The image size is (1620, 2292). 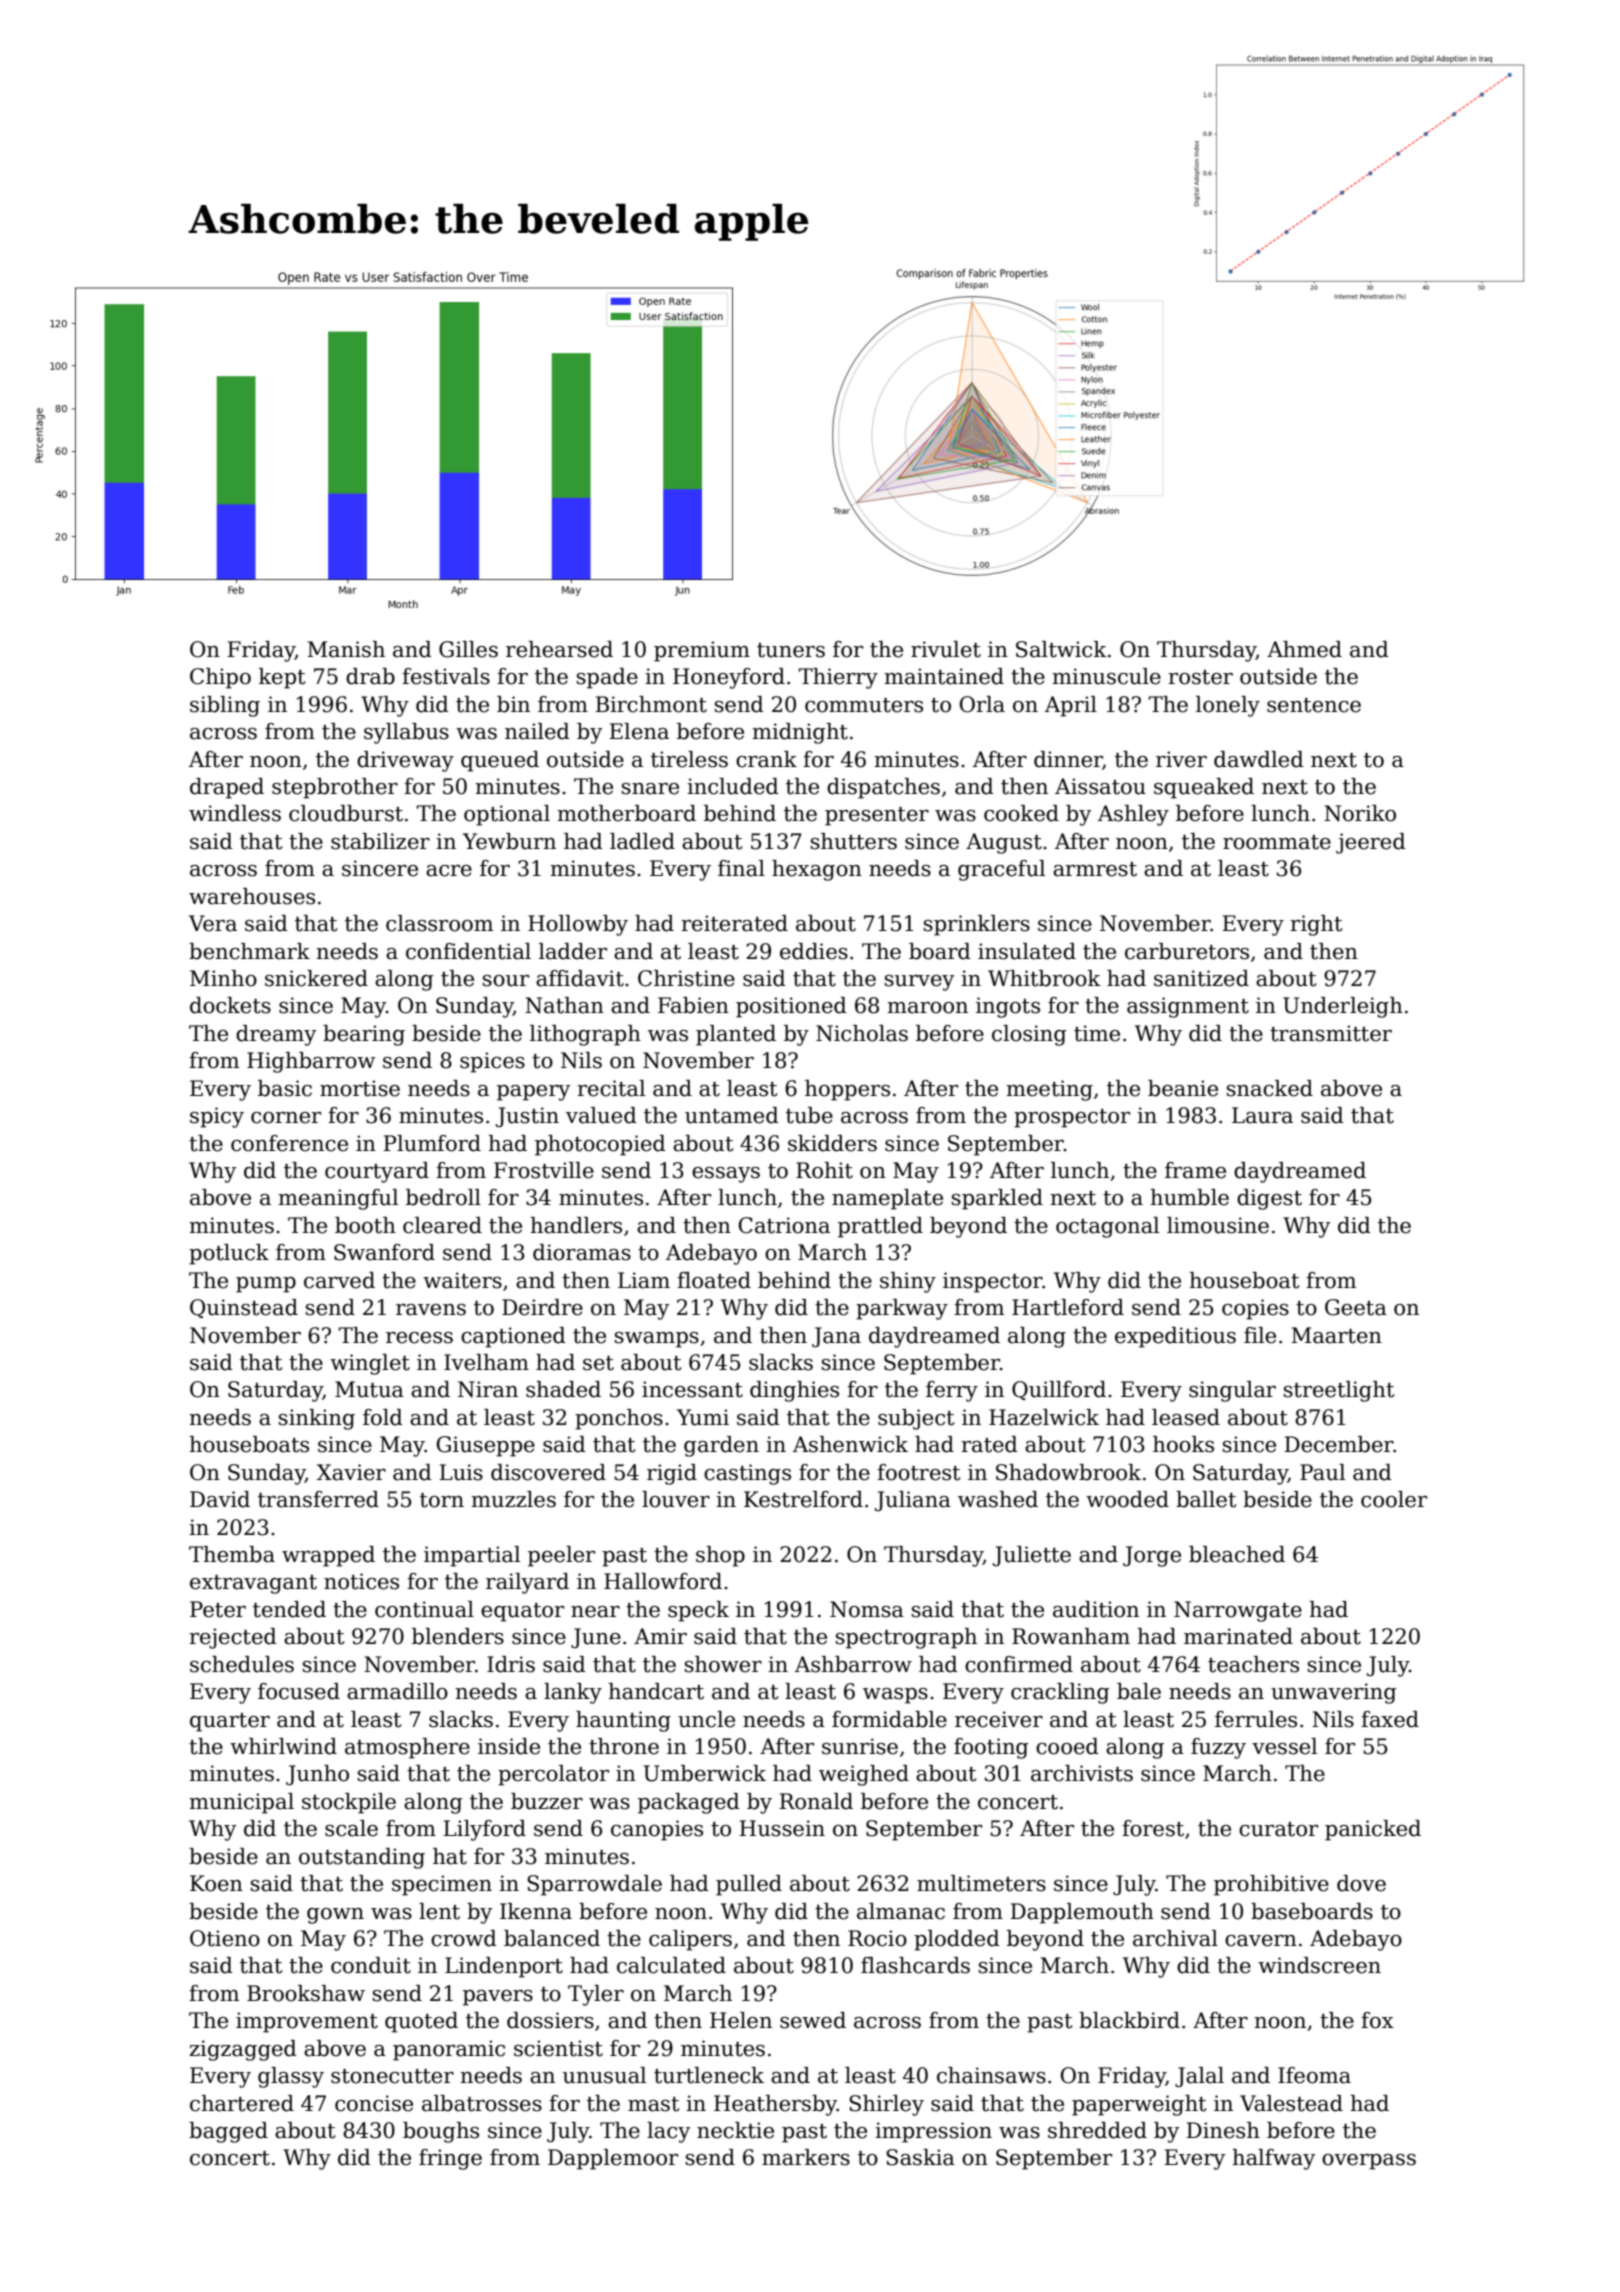 What do you see at coordinates (1360, 813) in the document?
I see `Noriko` at bounding box center [1360, 813].
